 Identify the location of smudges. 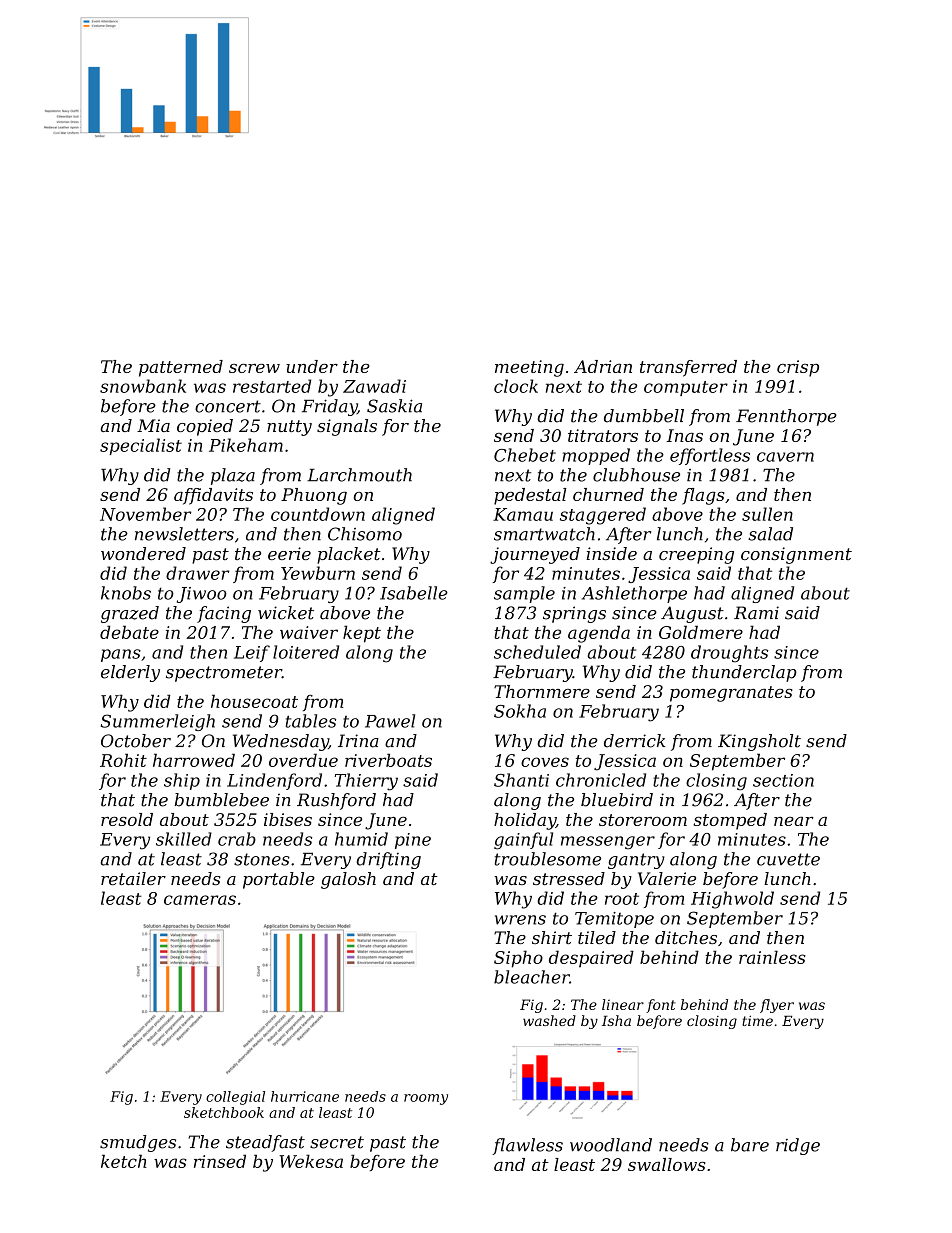
(138, 1143).
